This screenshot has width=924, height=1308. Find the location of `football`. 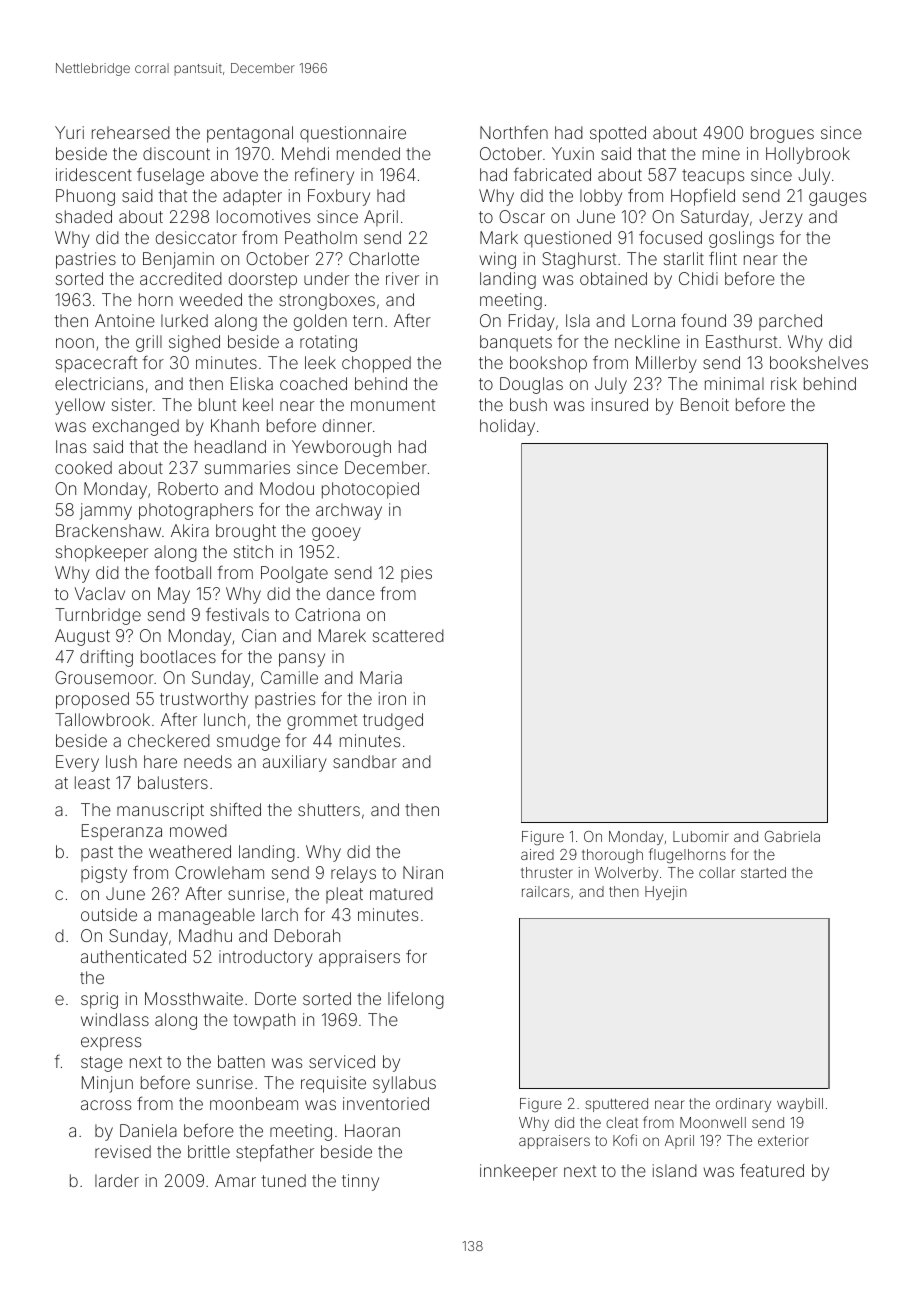

football is located at coordinates (183, 572).
